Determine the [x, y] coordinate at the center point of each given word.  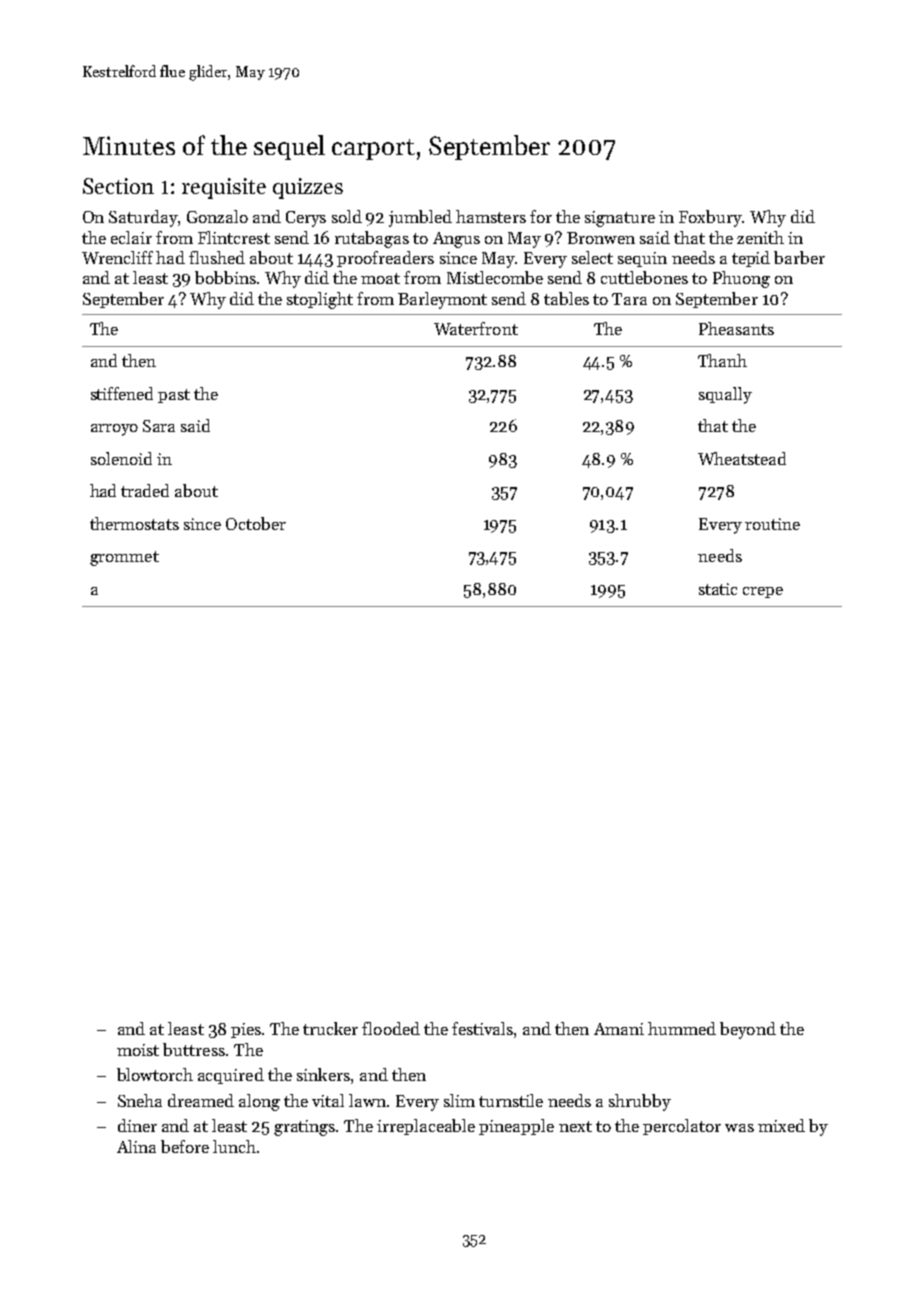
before [185, 1146]
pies [246, 1030]
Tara [629, 299]
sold [347, 216]
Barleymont [442, 300]
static [718, 589]
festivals [482, 1028]
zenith [760, 237]
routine [772, 524]
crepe [763, 592]
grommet [124, 558]
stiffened [122, 393]
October [256, 523]
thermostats [134, 523]
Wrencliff [117, 257]
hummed [682, 1028]
